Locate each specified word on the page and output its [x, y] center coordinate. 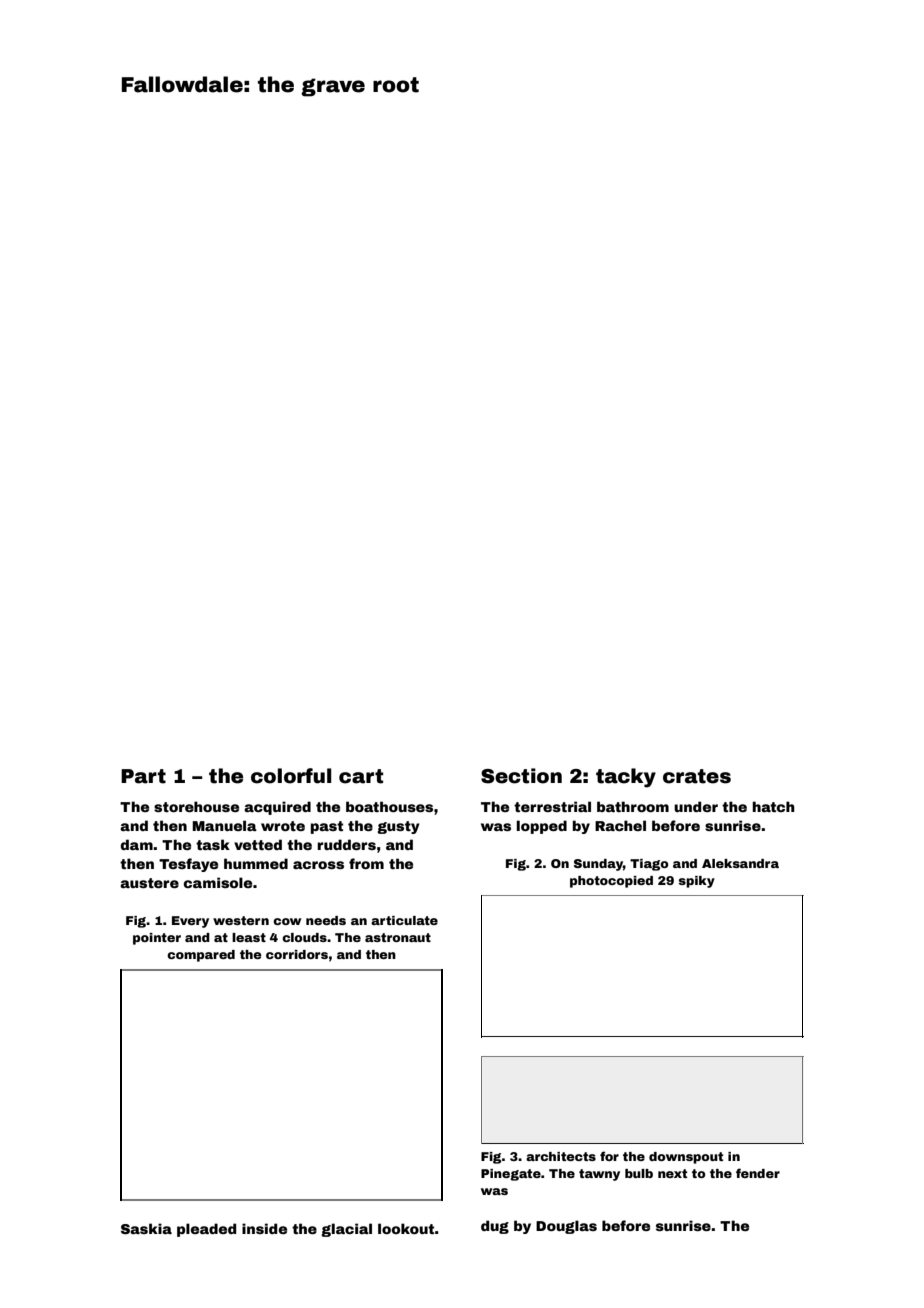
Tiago [649, 865]
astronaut [398, 937]
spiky [697, 882]
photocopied [611, 882]
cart [361, 776]
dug [495, 1227]
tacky [626, 778]
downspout [686, 1158]
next [672, 1173]
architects [561, 1156]
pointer [157, 939]
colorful [291, 776]
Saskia [146, 1228]
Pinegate [511, 1175]
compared [201, 956]
